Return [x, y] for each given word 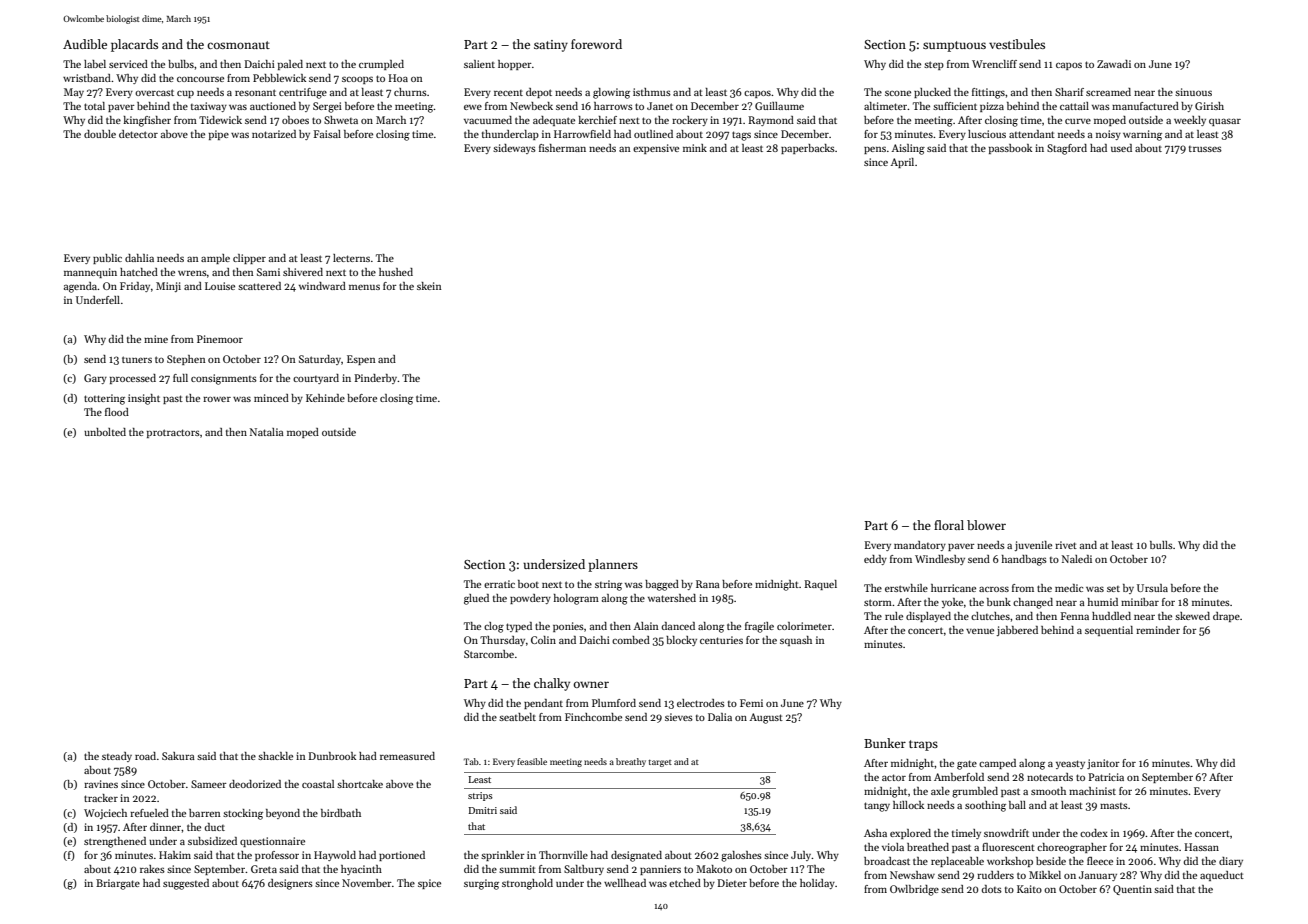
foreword [596, 44]
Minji [168, 287]
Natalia [267, 432]
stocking [243, 814]
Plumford [614, 703]
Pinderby [375, 379]
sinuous [1193, 92]
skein [429, 286]
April [902, 163]
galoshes [741, 856]
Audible [85, 44]
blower [986, 525]
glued [476, 599]
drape [1226, 617]
